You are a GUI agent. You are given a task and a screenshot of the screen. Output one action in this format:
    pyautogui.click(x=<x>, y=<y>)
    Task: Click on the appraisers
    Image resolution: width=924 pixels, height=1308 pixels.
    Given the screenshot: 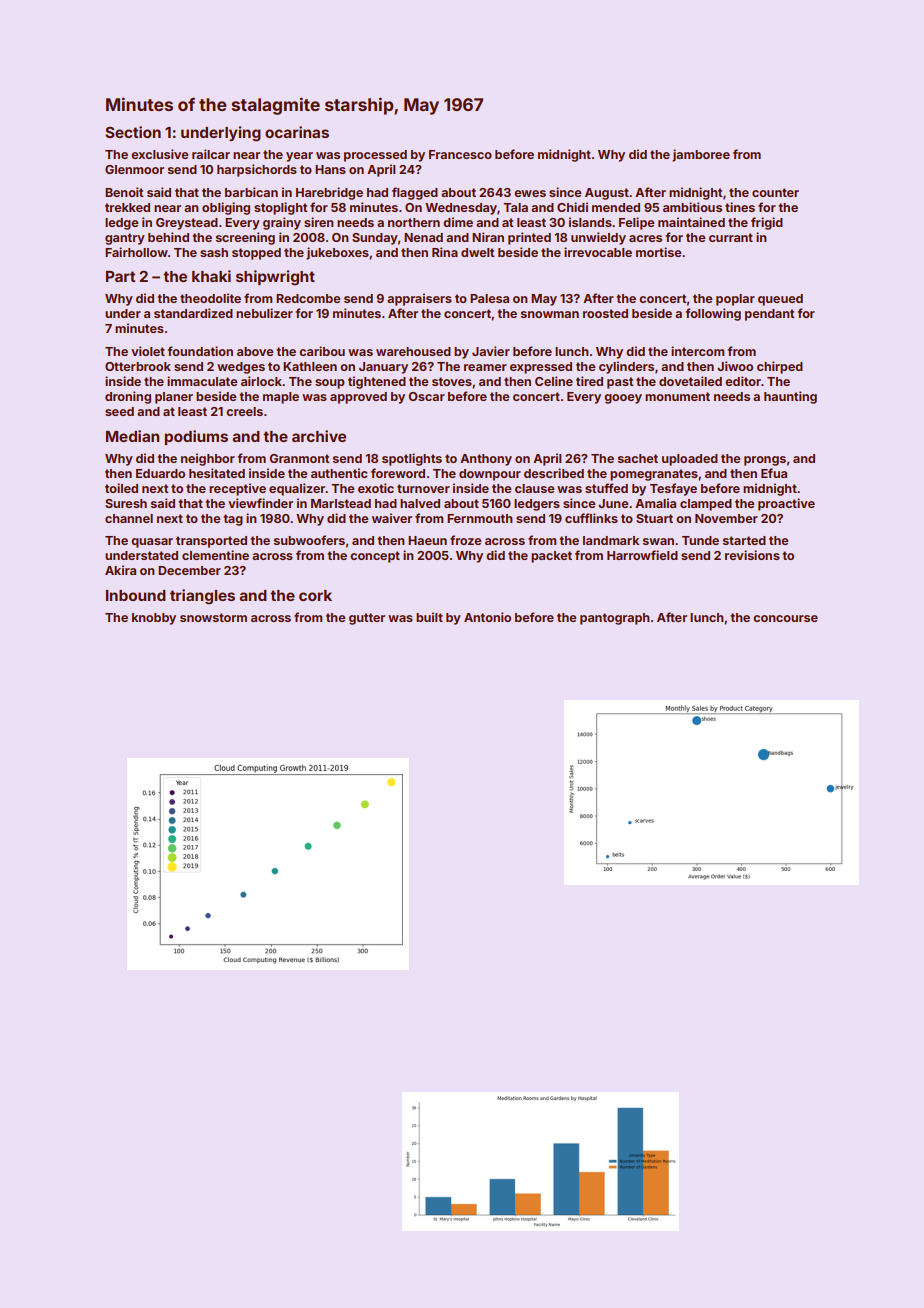 What is the action you would take?
    pyautogui.click(x=419, y=299)
